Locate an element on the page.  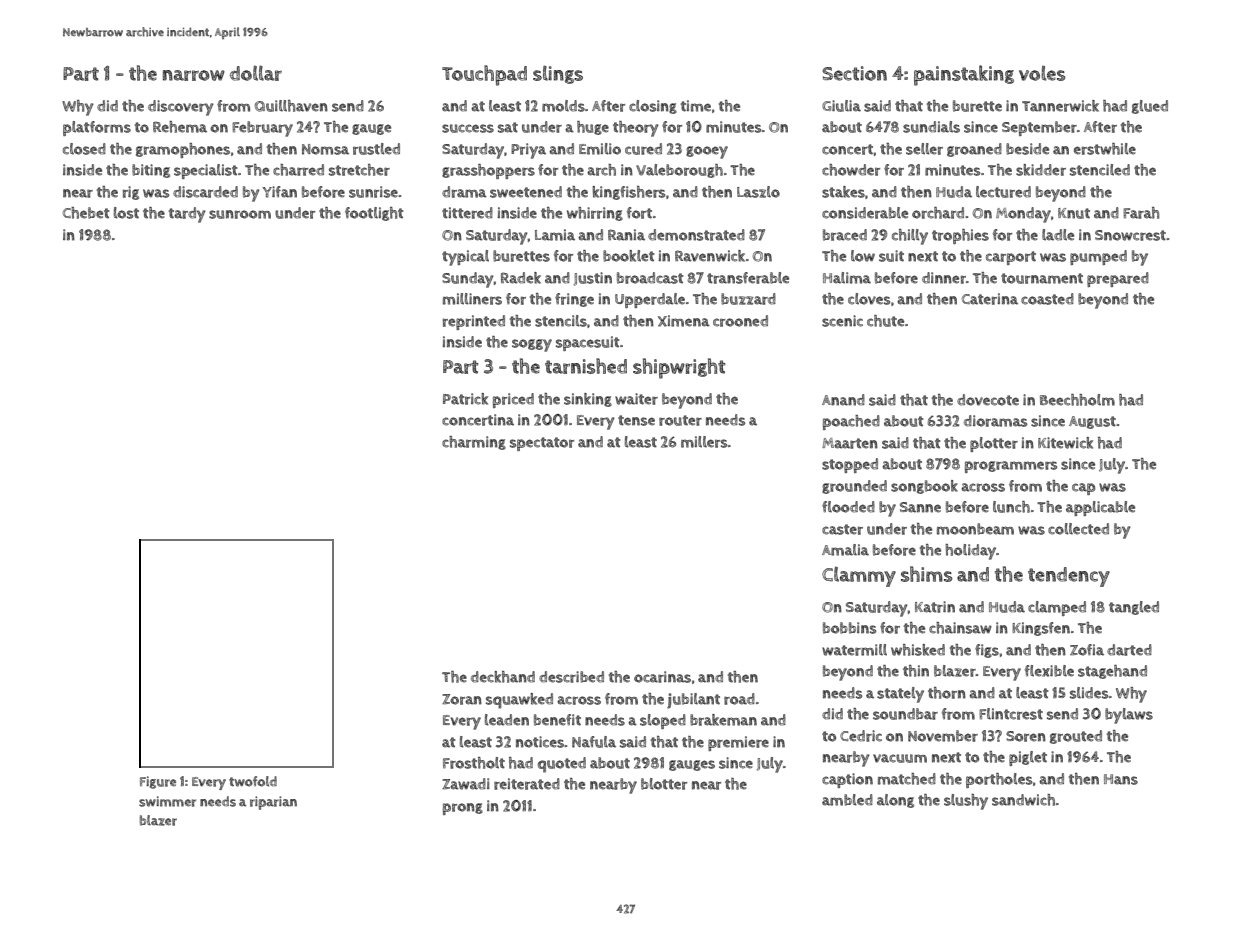
poached is located at coordinates (851, 422).
